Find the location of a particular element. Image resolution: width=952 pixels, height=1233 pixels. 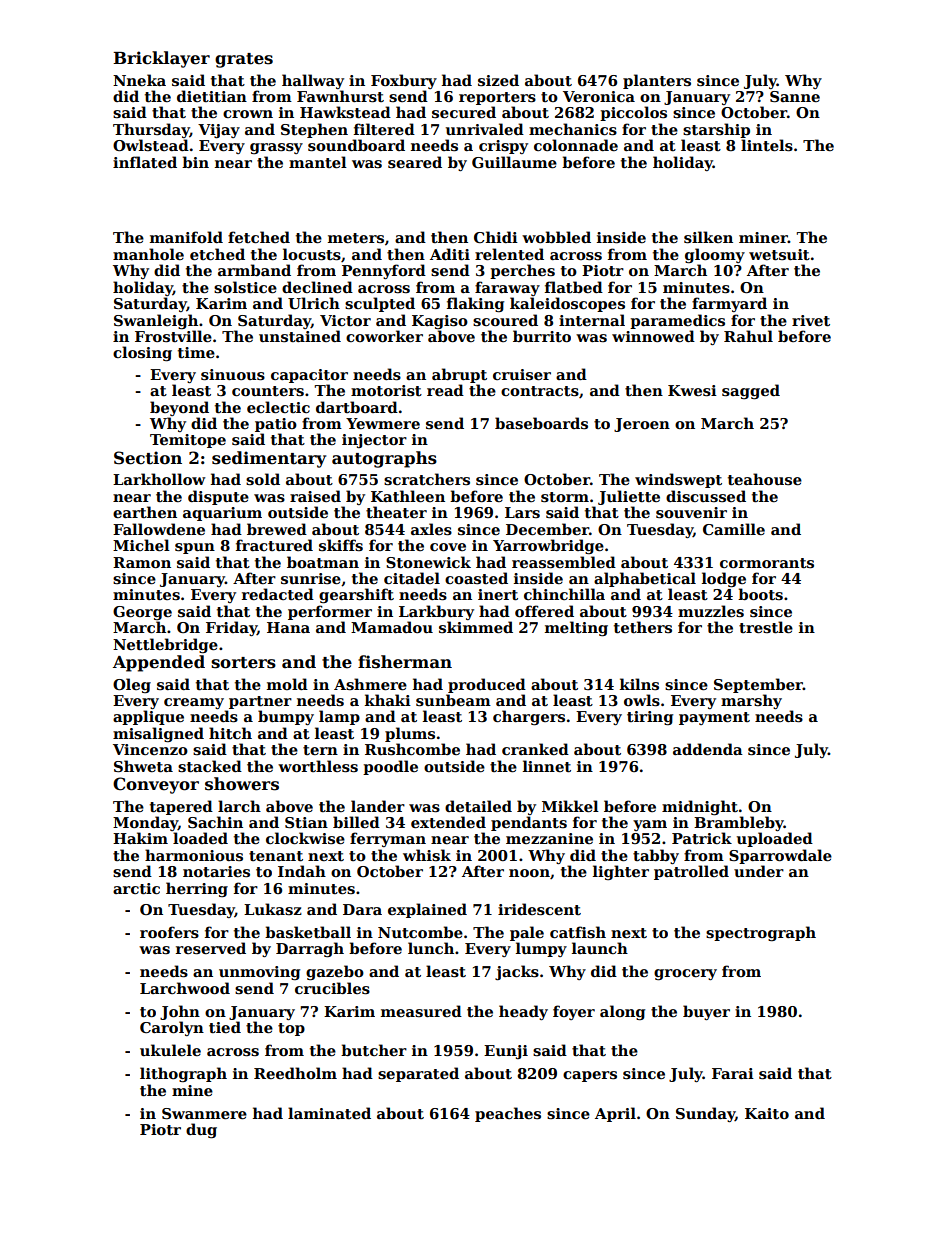

raised is located at coordinates (315, 496).
